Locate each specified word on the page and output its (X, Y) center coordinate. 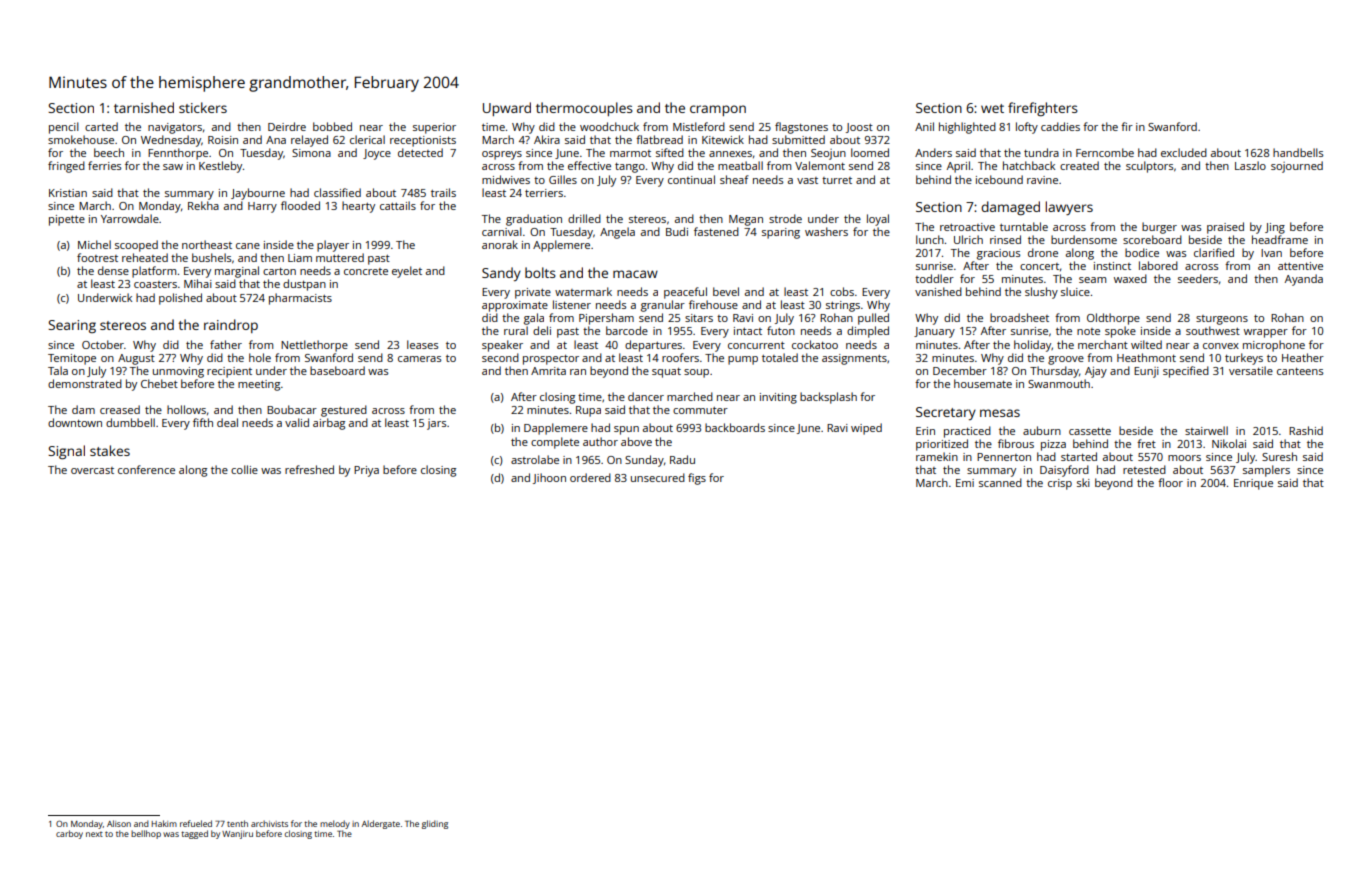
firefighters (1043, 109)
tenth (237, 823)
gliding (435, 824)
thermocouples (584, 109)
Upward (507, 109)
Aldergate (381, 824)
